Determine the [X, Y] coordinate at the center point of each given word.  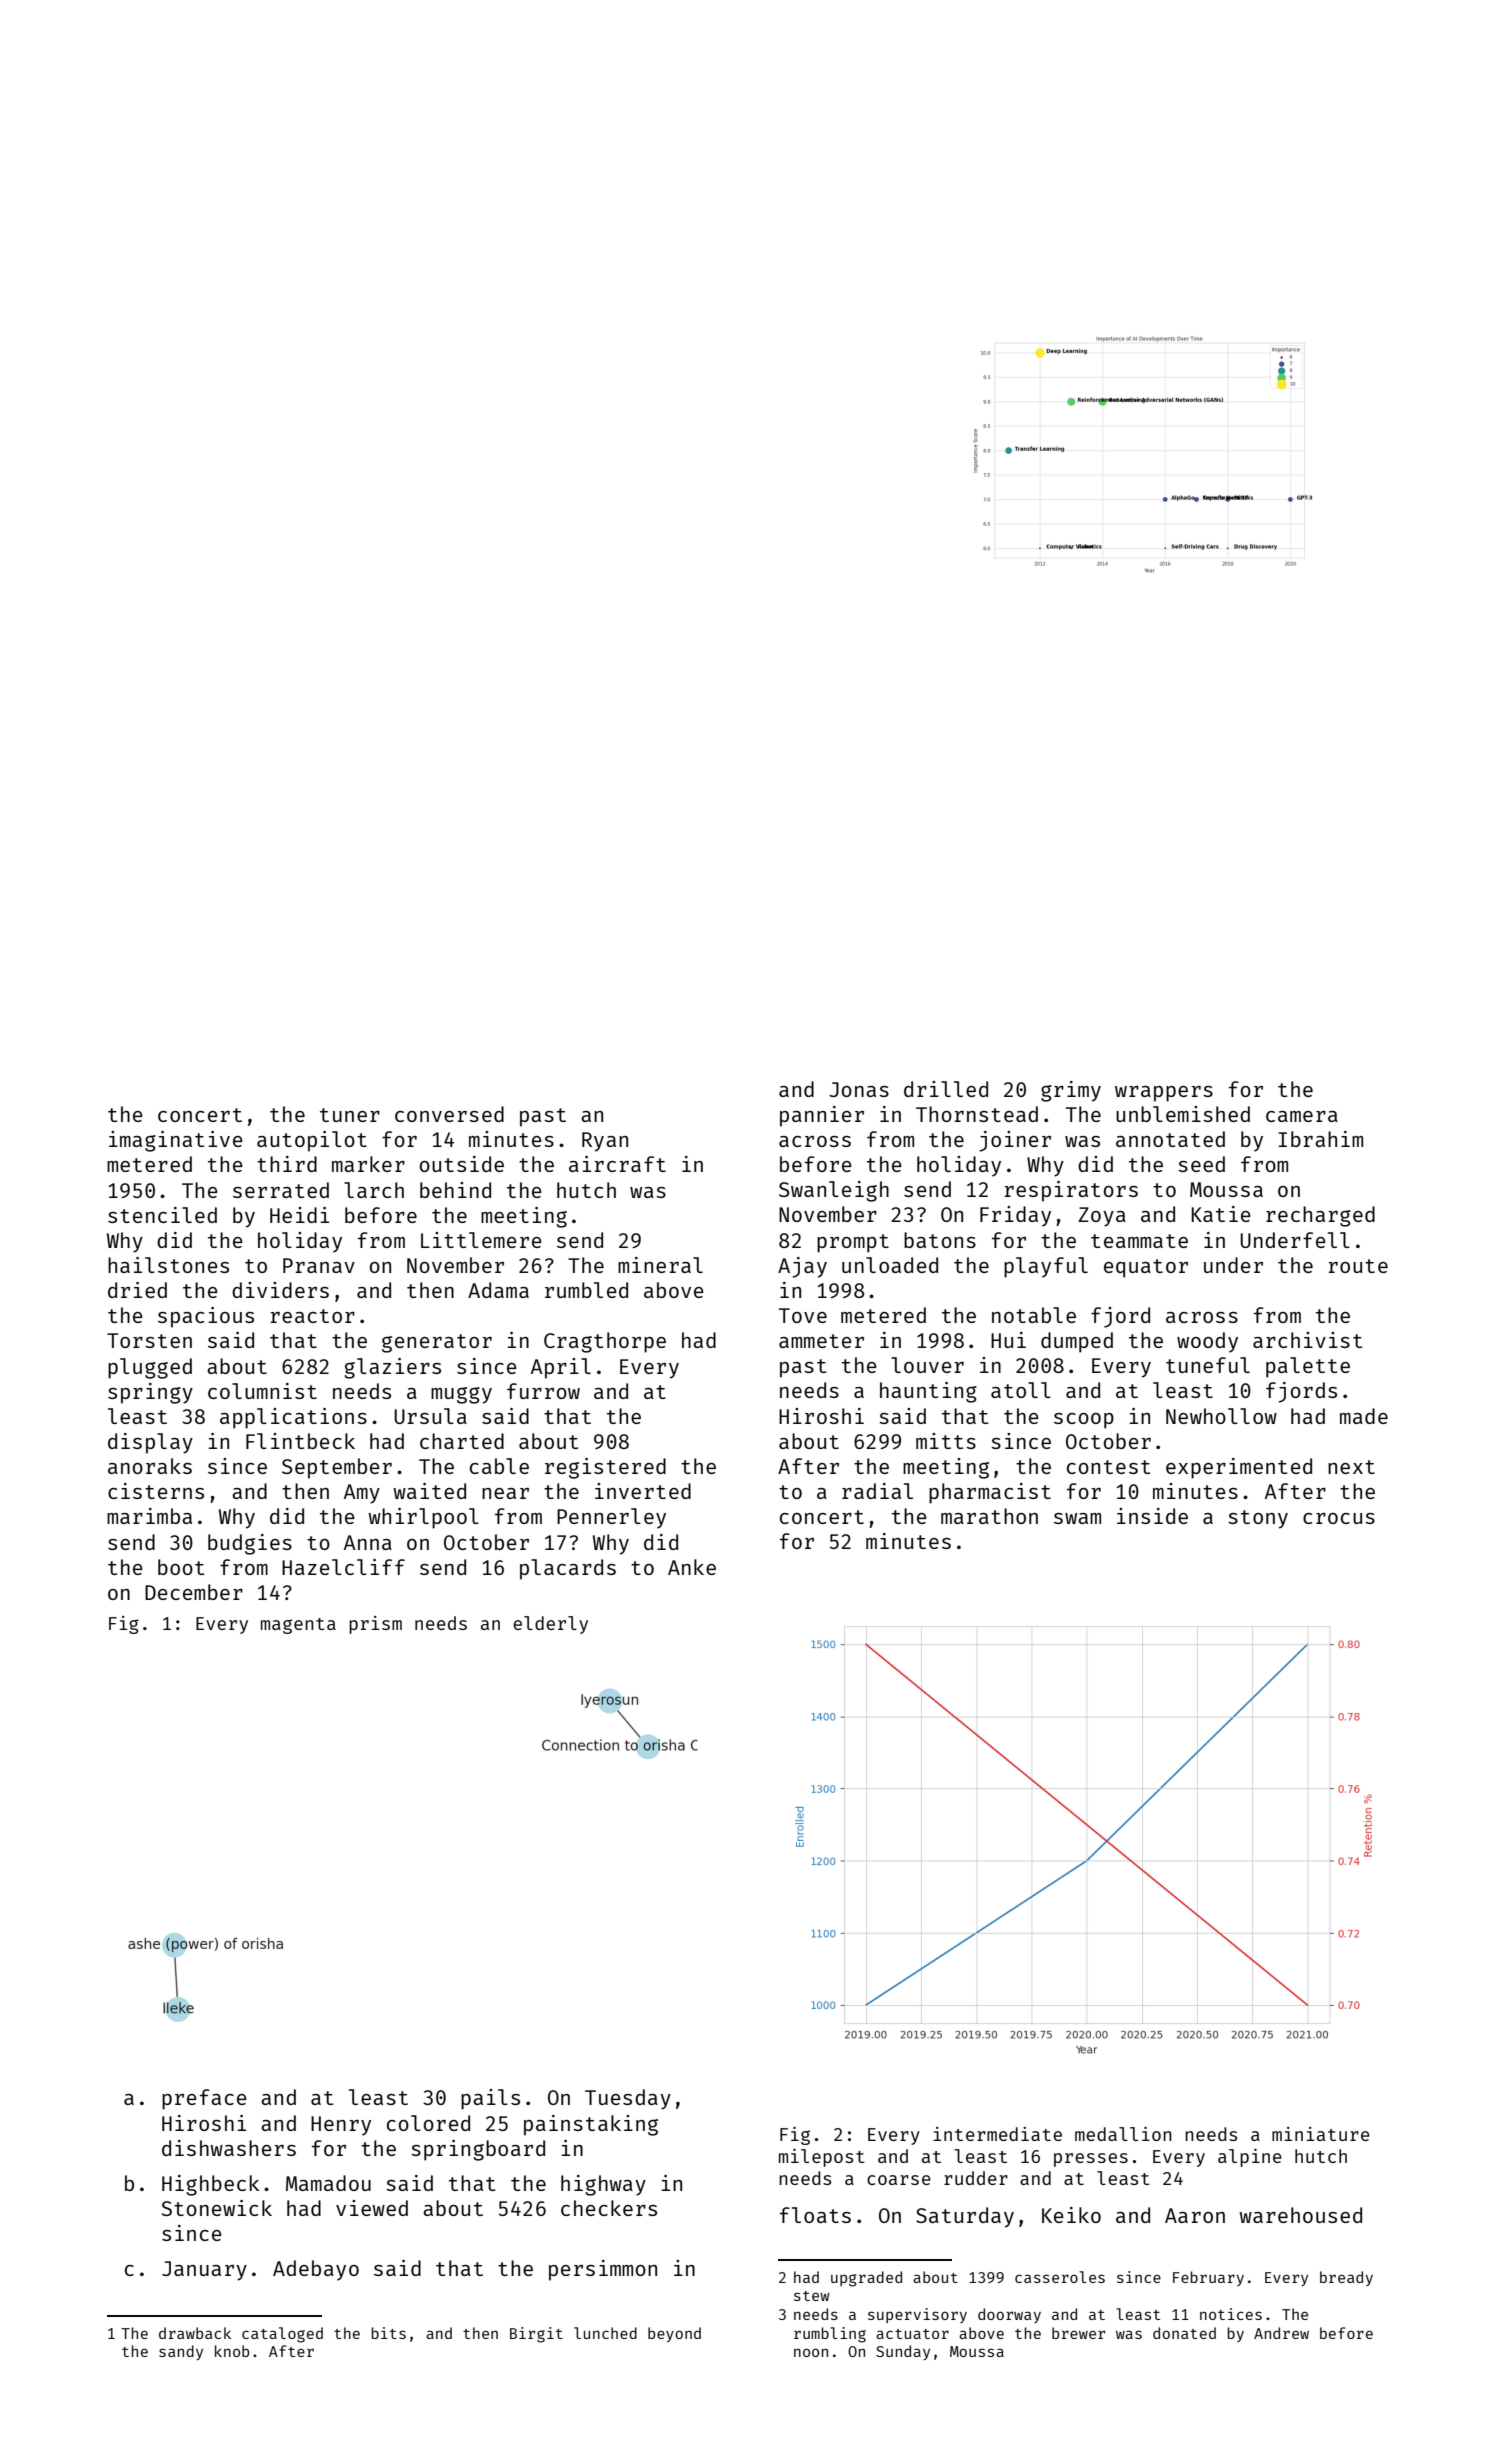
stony [1258, 1519]
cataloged [282, 2335]
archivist [1307, 1340]
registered [605, 1468]
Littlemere [481, 1240]
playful [1046, 1267]
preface [204, 2099]
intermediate [998, 2134]
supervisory [917, 2315]
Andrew [1281, 2333]
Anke [692, 1567]
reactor [313, 1316]
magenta [298, 1626]
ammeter [821, 1341]
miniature [1321, 2134]
